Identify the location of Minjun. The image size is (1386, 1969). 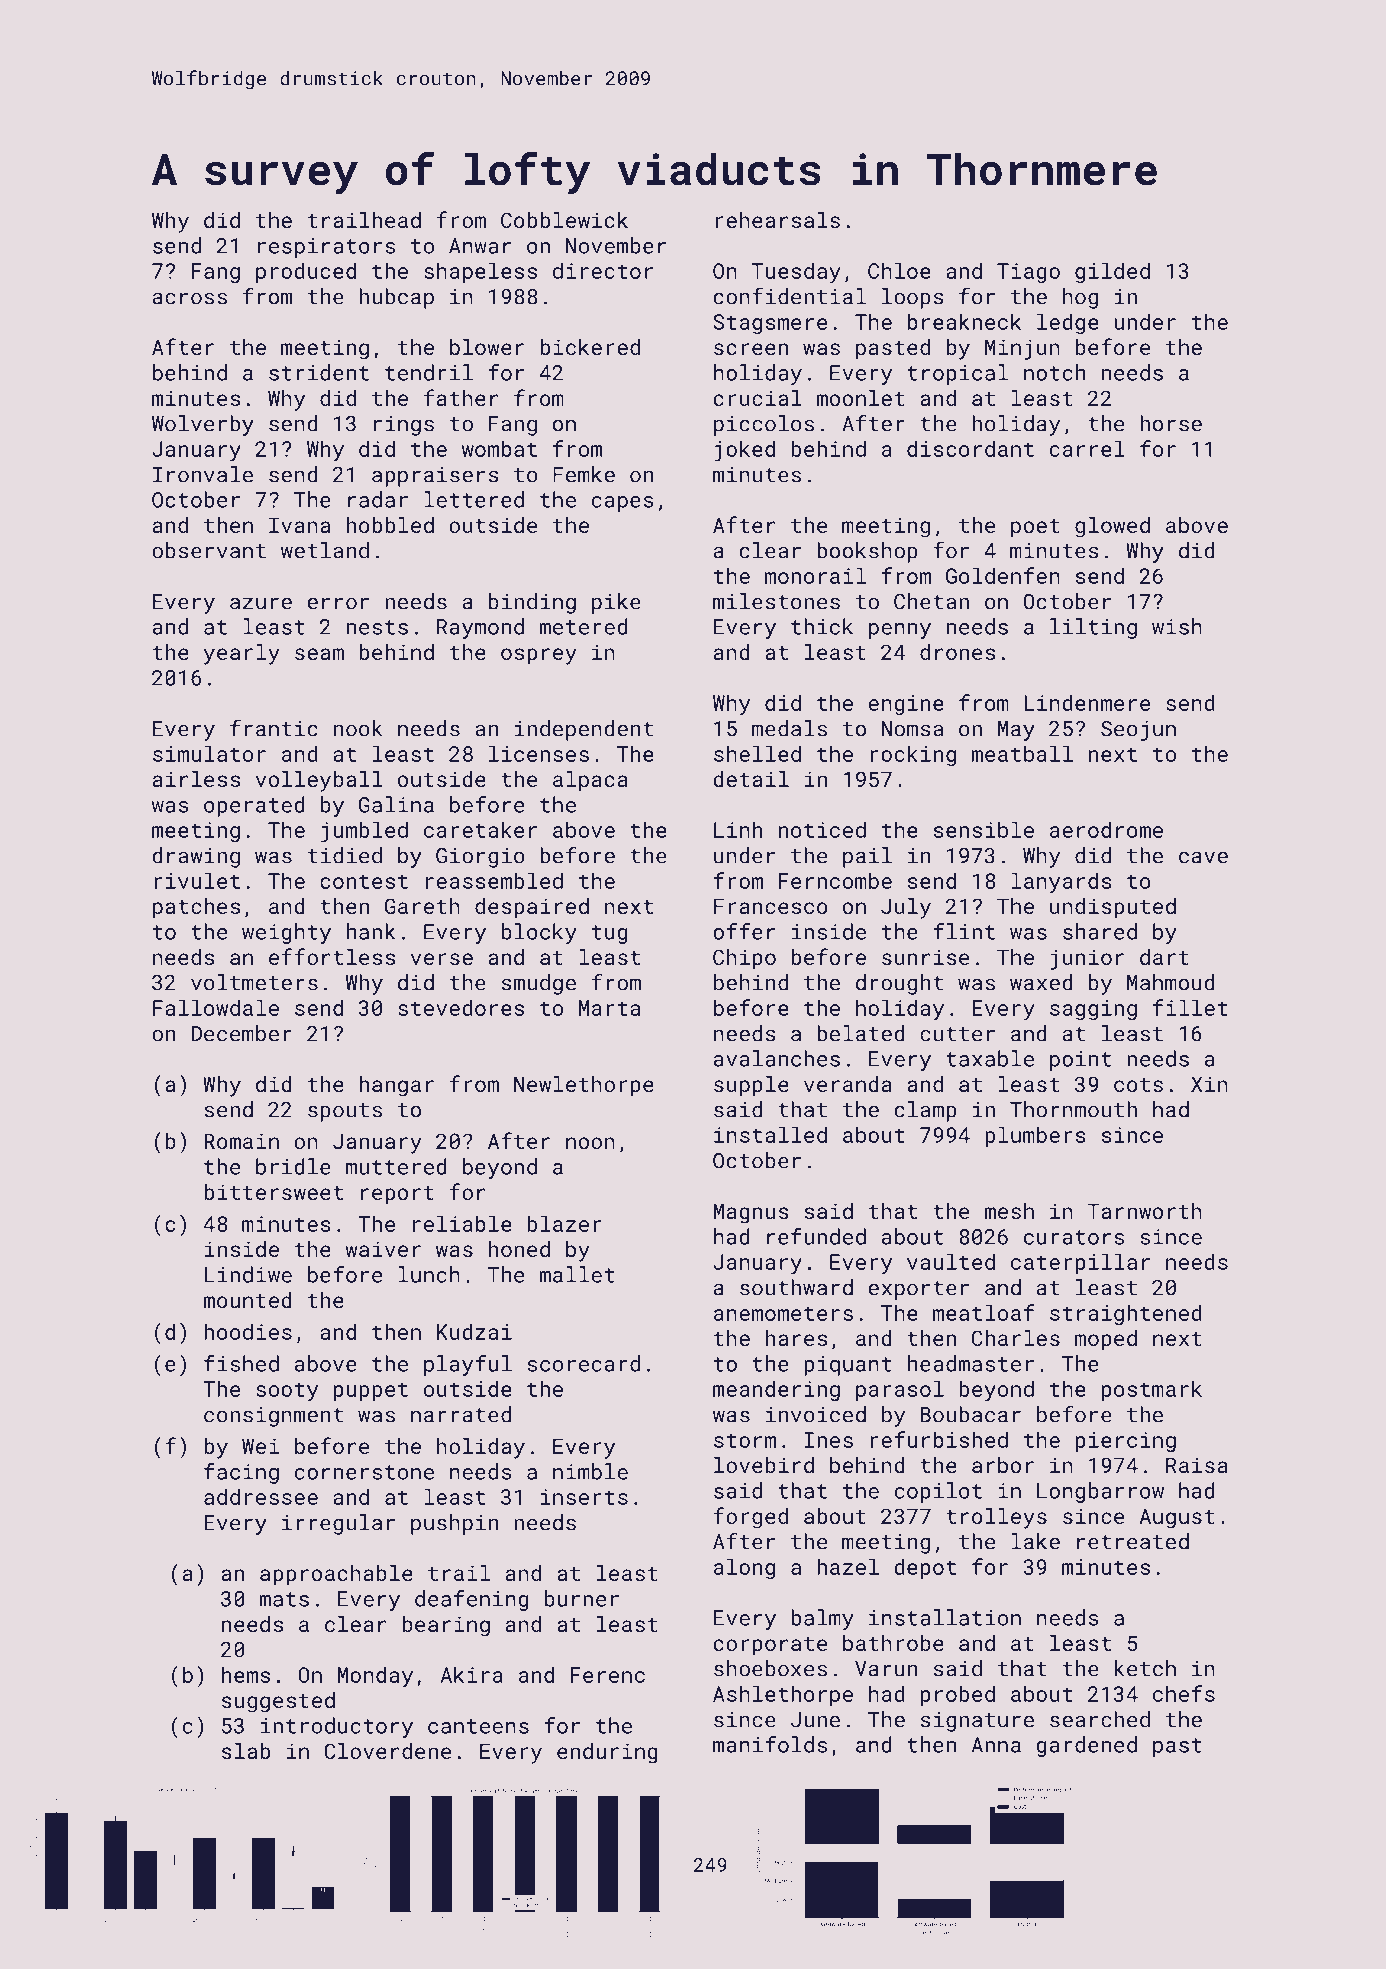
(1022, 349).
